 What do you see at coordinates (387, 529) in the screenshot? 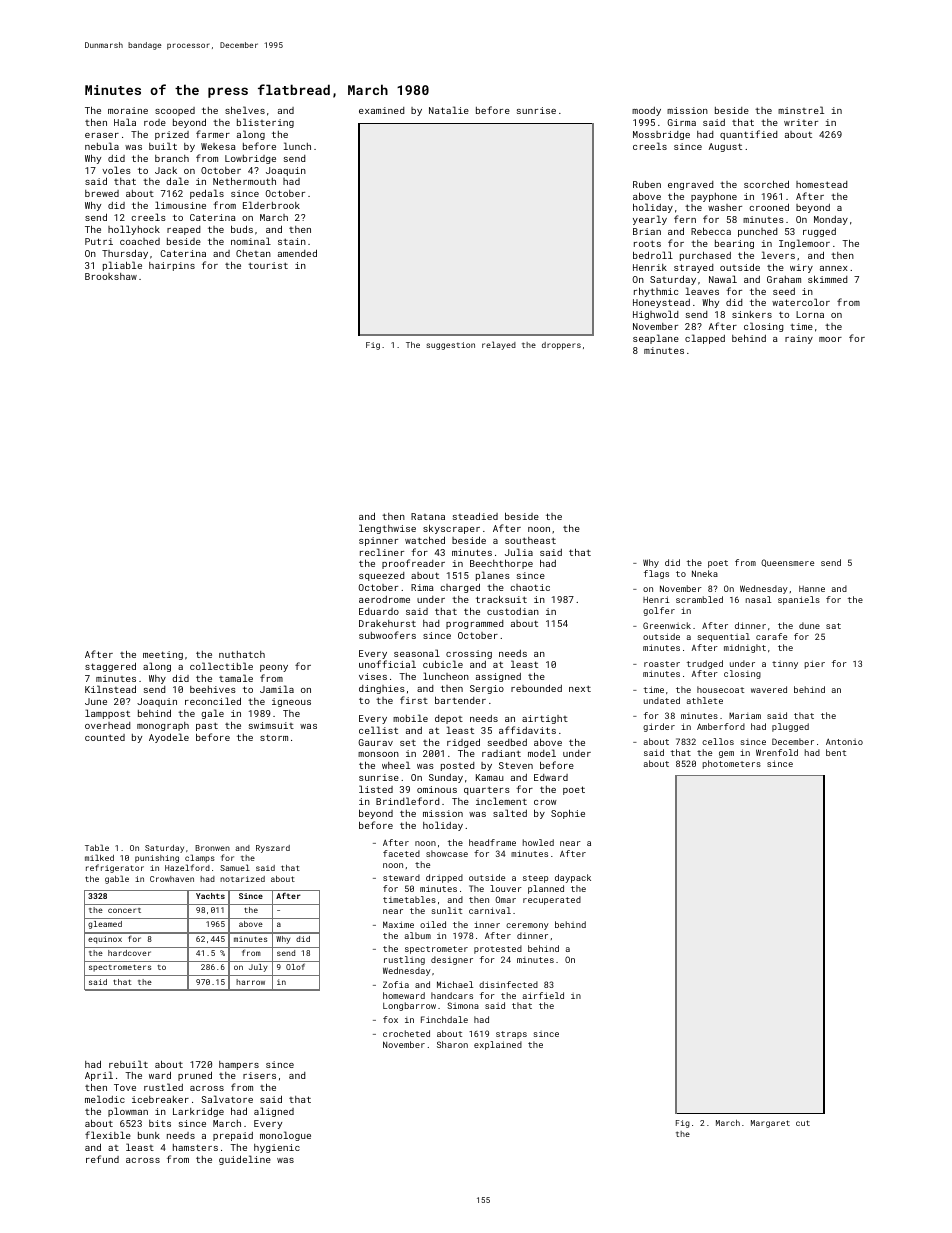
I see `lengthwise` at bounding box center [387, 529].
